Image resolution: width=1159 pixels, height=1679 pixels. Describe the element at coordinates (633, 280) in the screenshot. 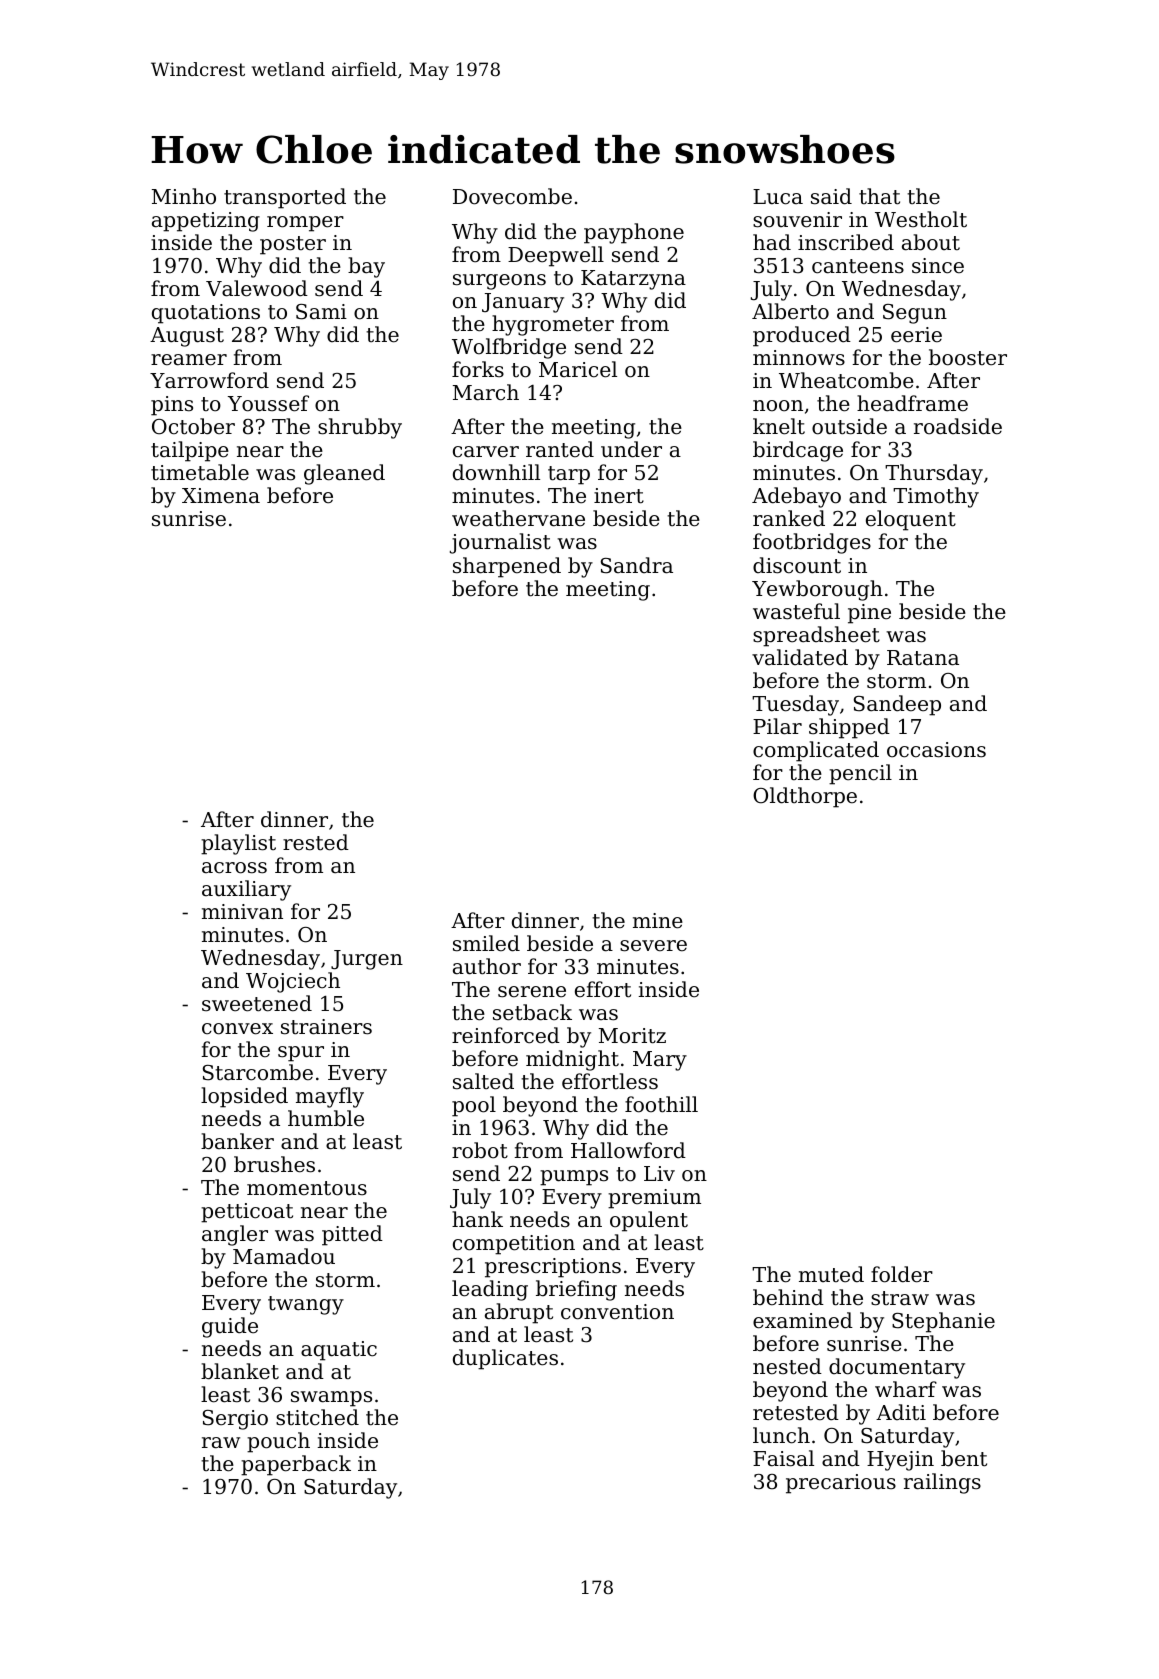

I see `Katarzyna` at that location.
